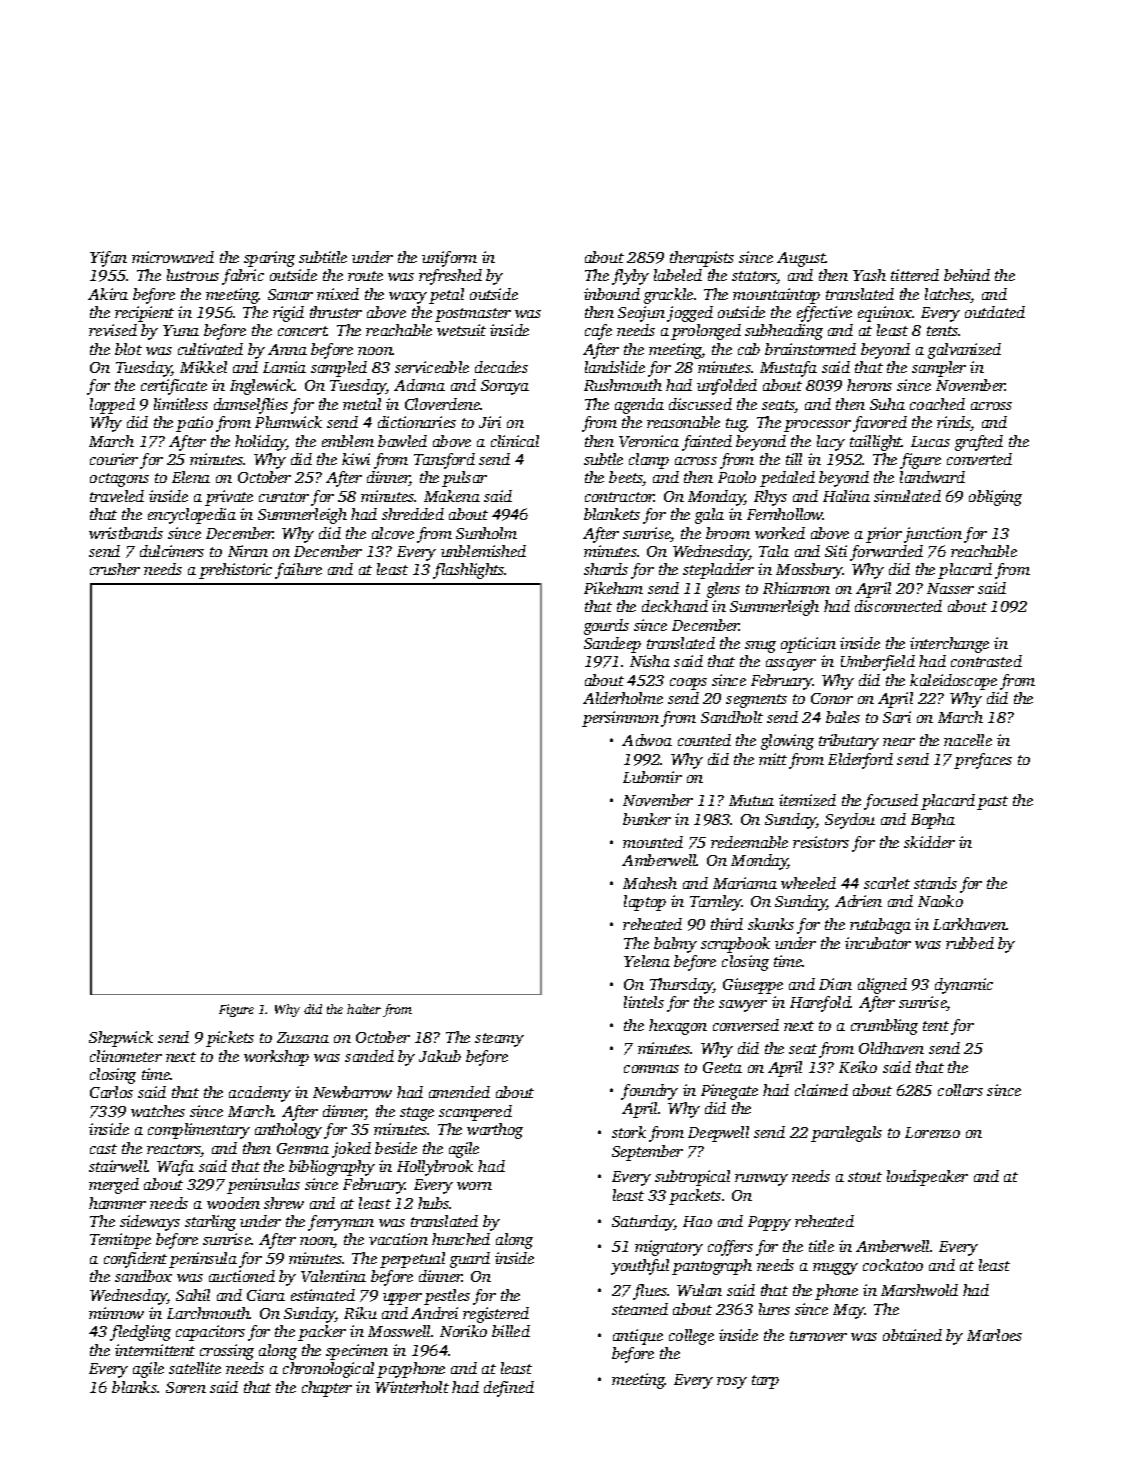 Image resolution: width=1126 pixels, height=1458 pixels. I want to click on Shepwick, so click(121, 1039).
